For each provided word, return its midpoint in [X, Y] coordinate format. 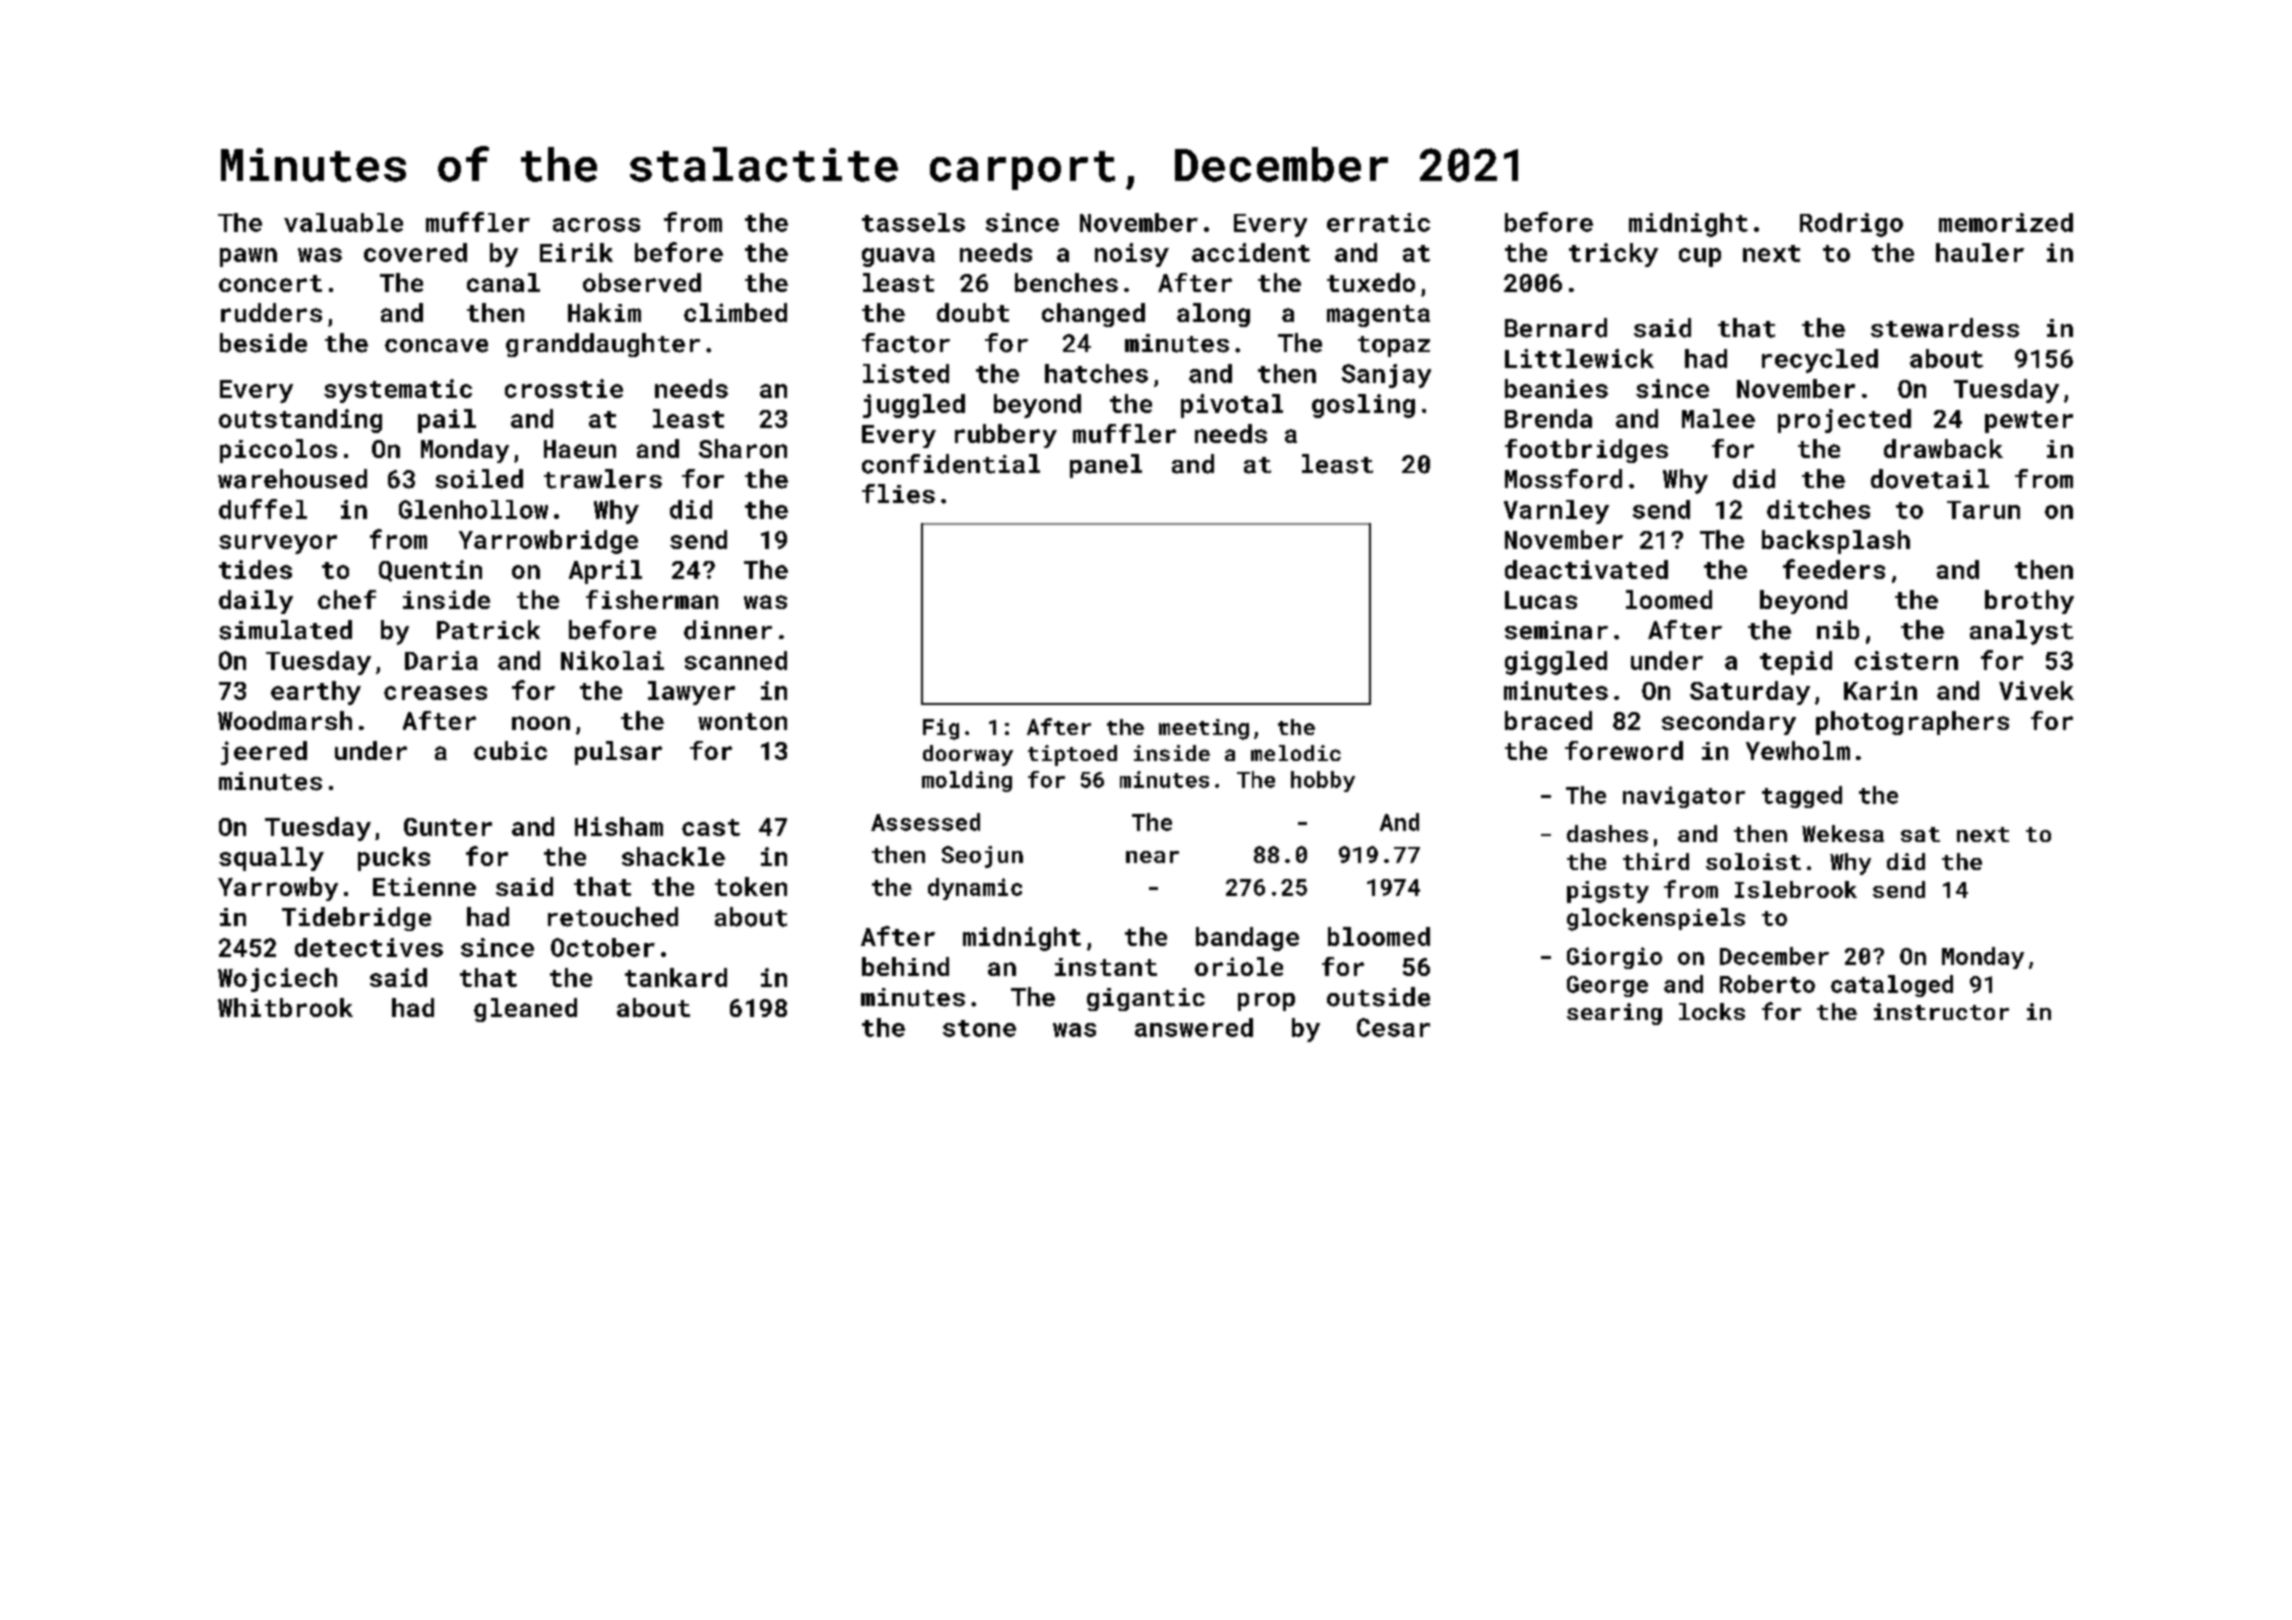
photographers [1912, 723]
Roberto [1767, 984]
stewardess [1945, 328]
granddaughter [603, 345]
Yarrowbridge [548, 542]
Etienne [424, 886]
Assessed [925, 822]
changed [1093, 315]
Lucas [1541, 600]
